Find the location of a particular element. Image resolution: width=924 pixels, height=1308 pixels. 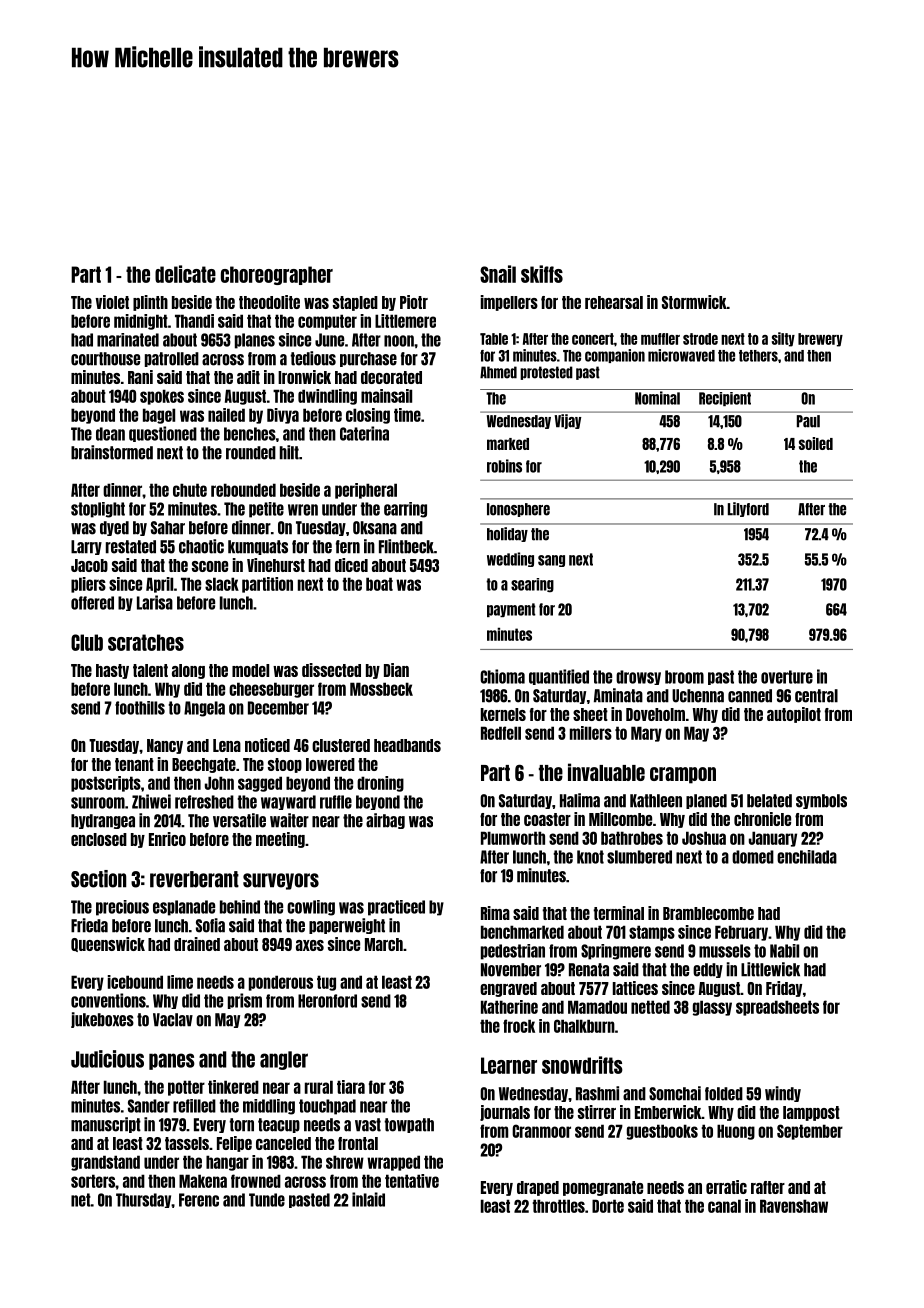

Stormwick is located at coordinates (694, 302).
